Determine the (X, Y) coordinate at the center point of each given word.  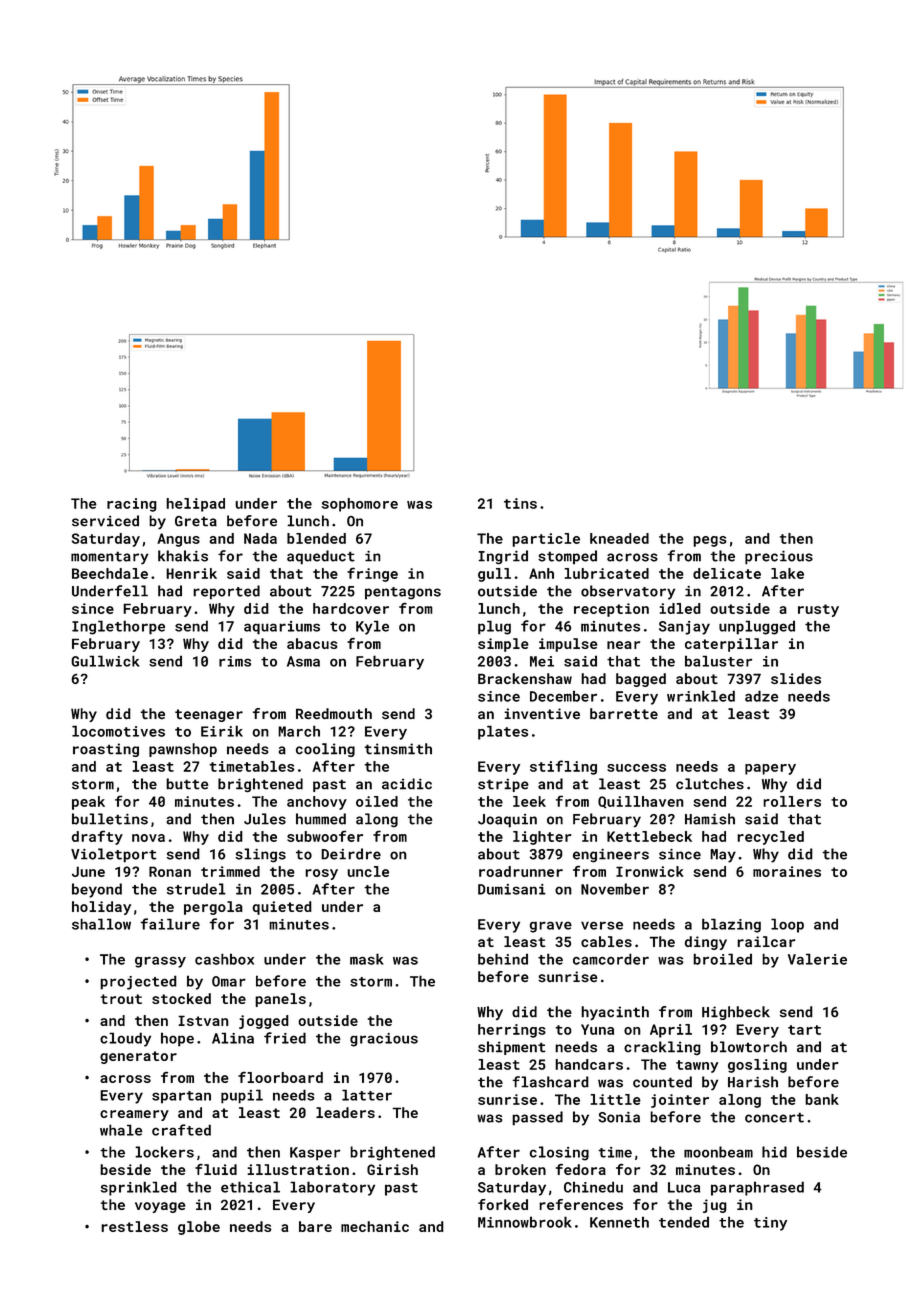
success (636, 768)
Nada (260, 538)
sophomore (360, 505)
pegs (710, 541)
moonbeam (718, 1152)
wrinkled (701, 696)
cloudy (125, 1039)
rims (235, 661)
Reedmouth (334, 713)
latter (367, 1095)
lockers (164, 1152)
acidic (407, 784)
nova (148, 838)
